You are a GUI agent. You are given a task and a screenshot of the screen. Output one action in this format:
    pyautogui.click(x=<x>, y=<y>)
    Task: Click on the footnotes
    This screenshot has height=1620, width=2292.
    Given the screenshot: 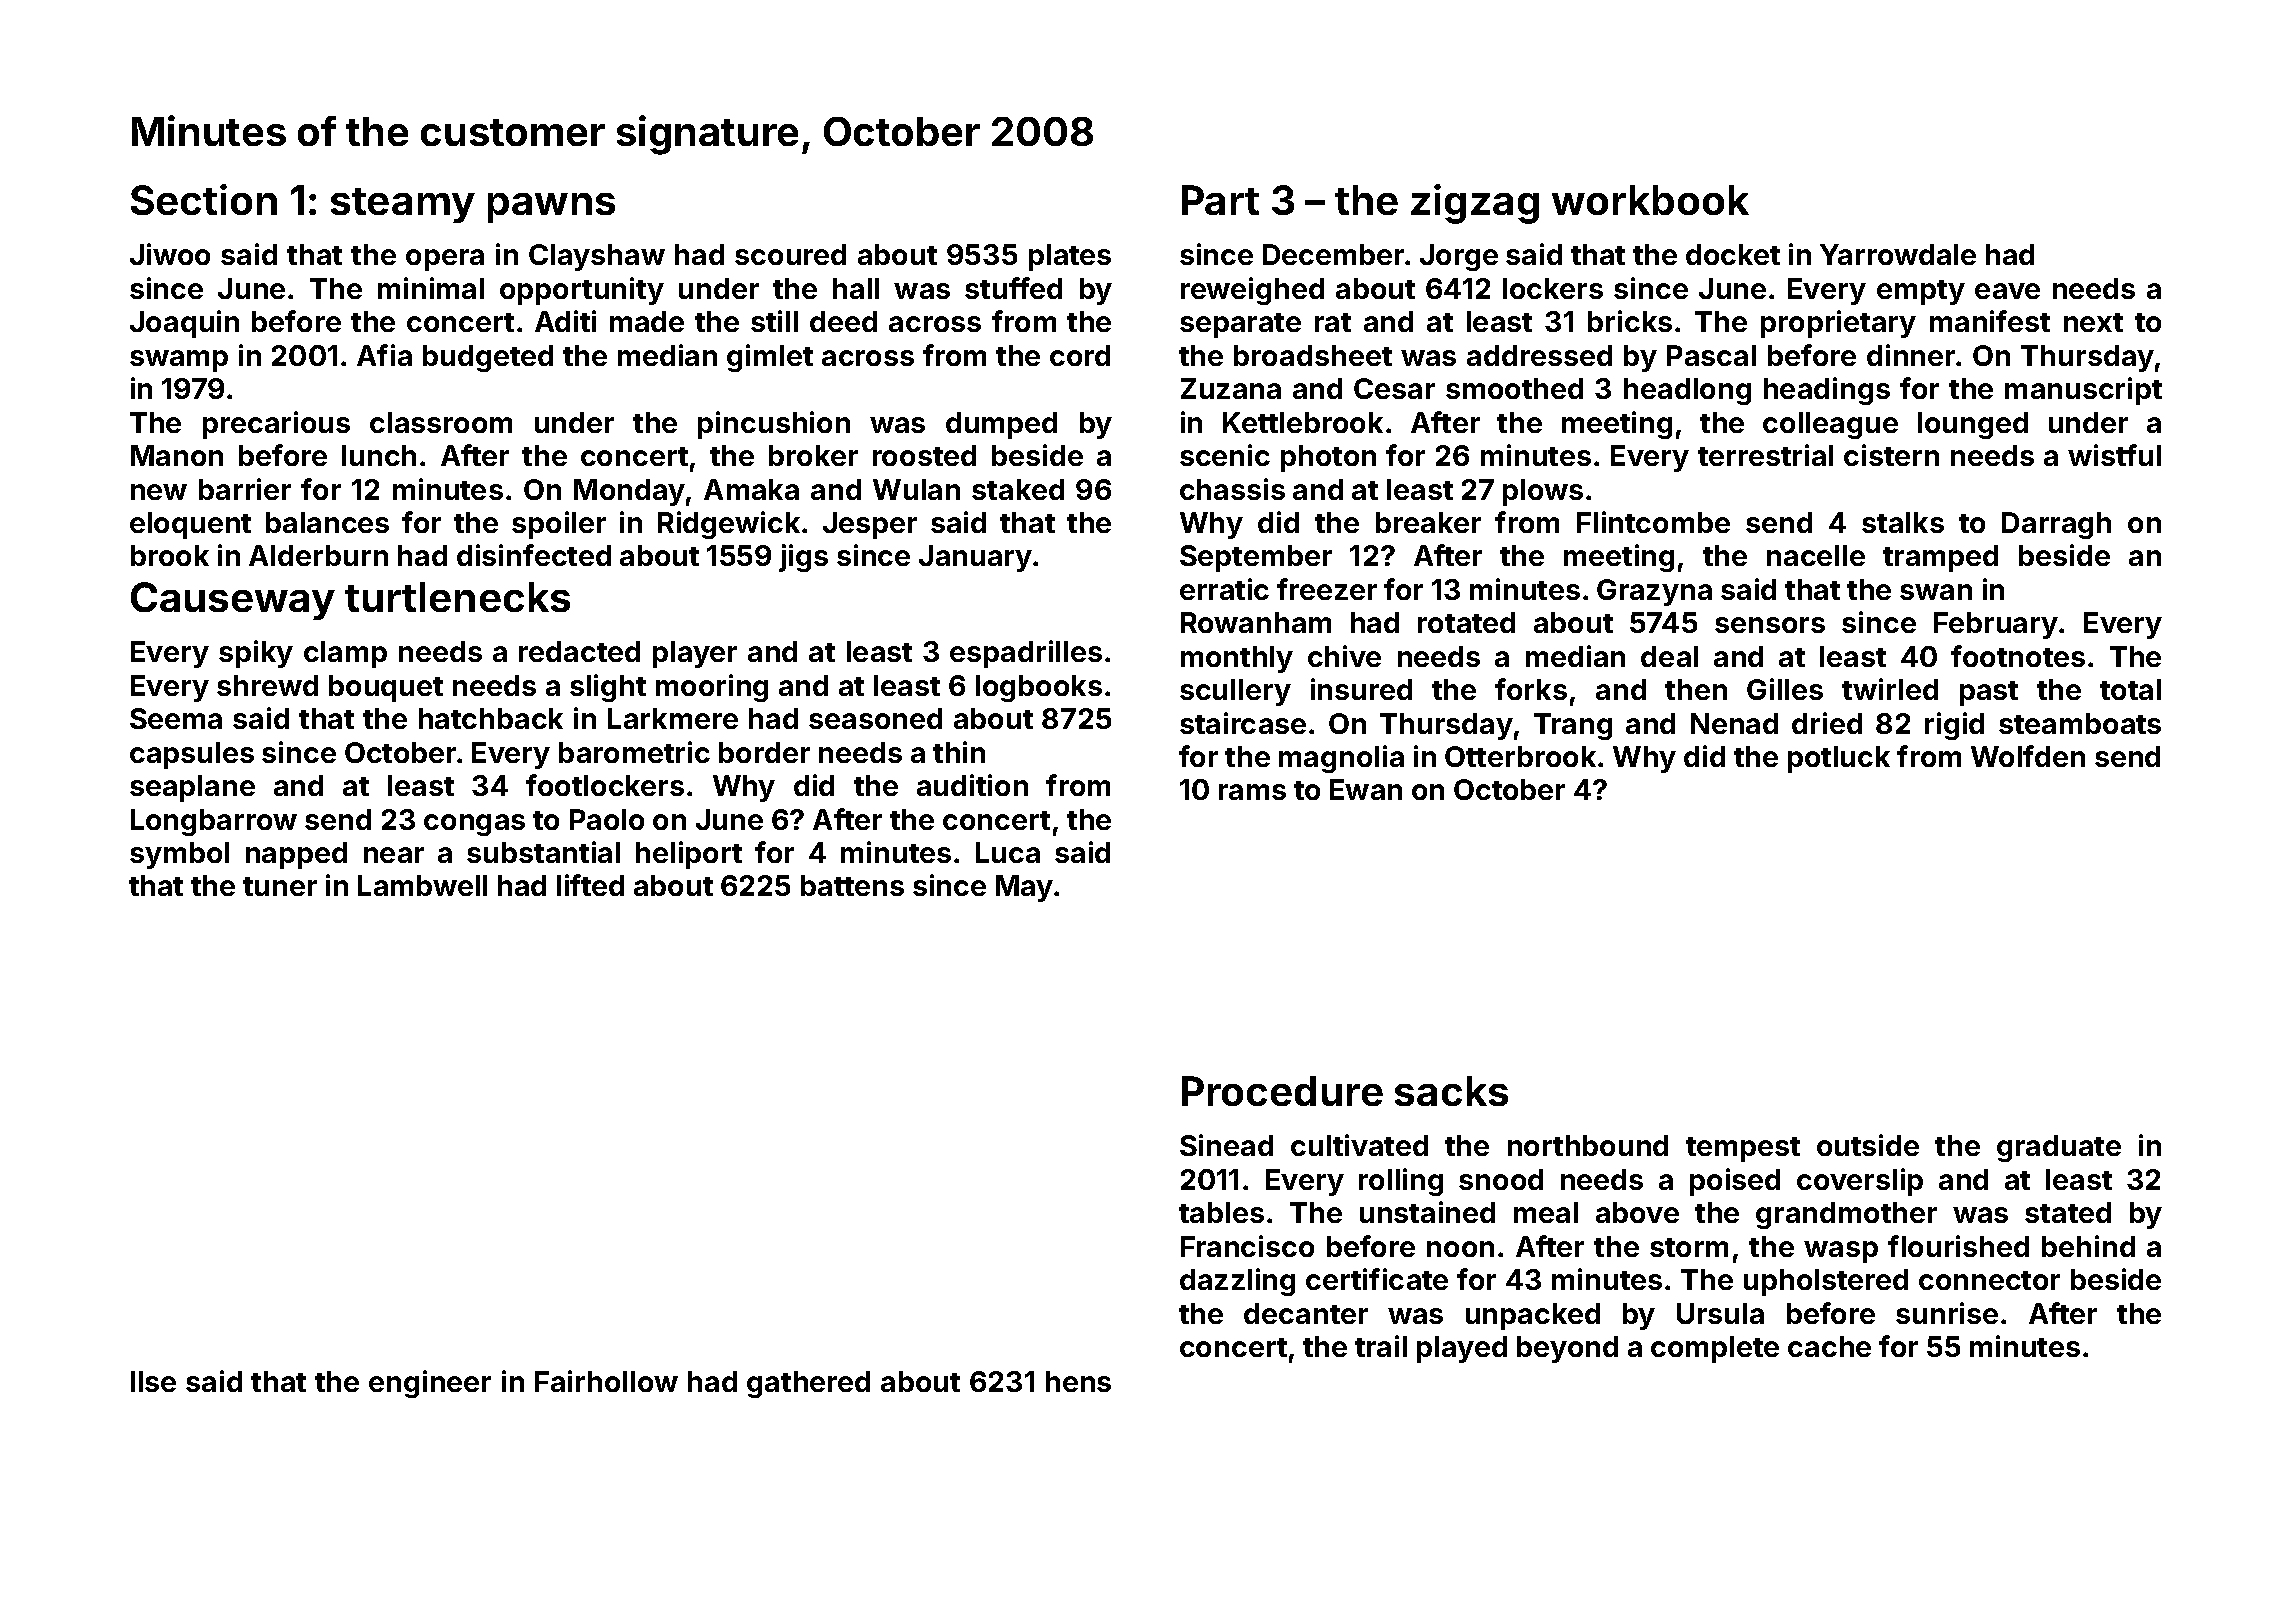 What is the action you would take?
    pyautogui.click(x=2018, y=656)
